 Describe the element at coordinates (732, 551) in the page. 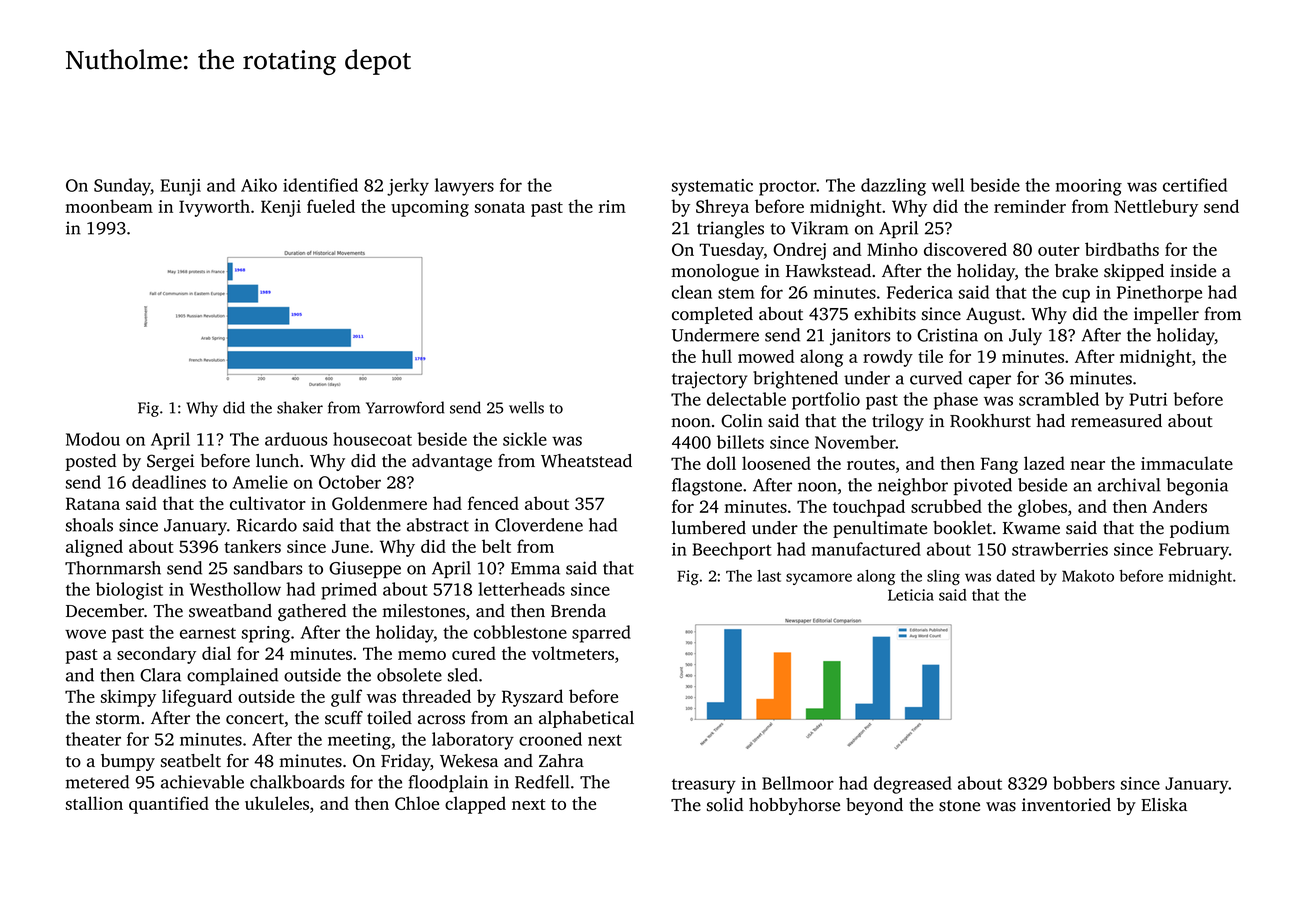

I see `Beechport` at that location.
